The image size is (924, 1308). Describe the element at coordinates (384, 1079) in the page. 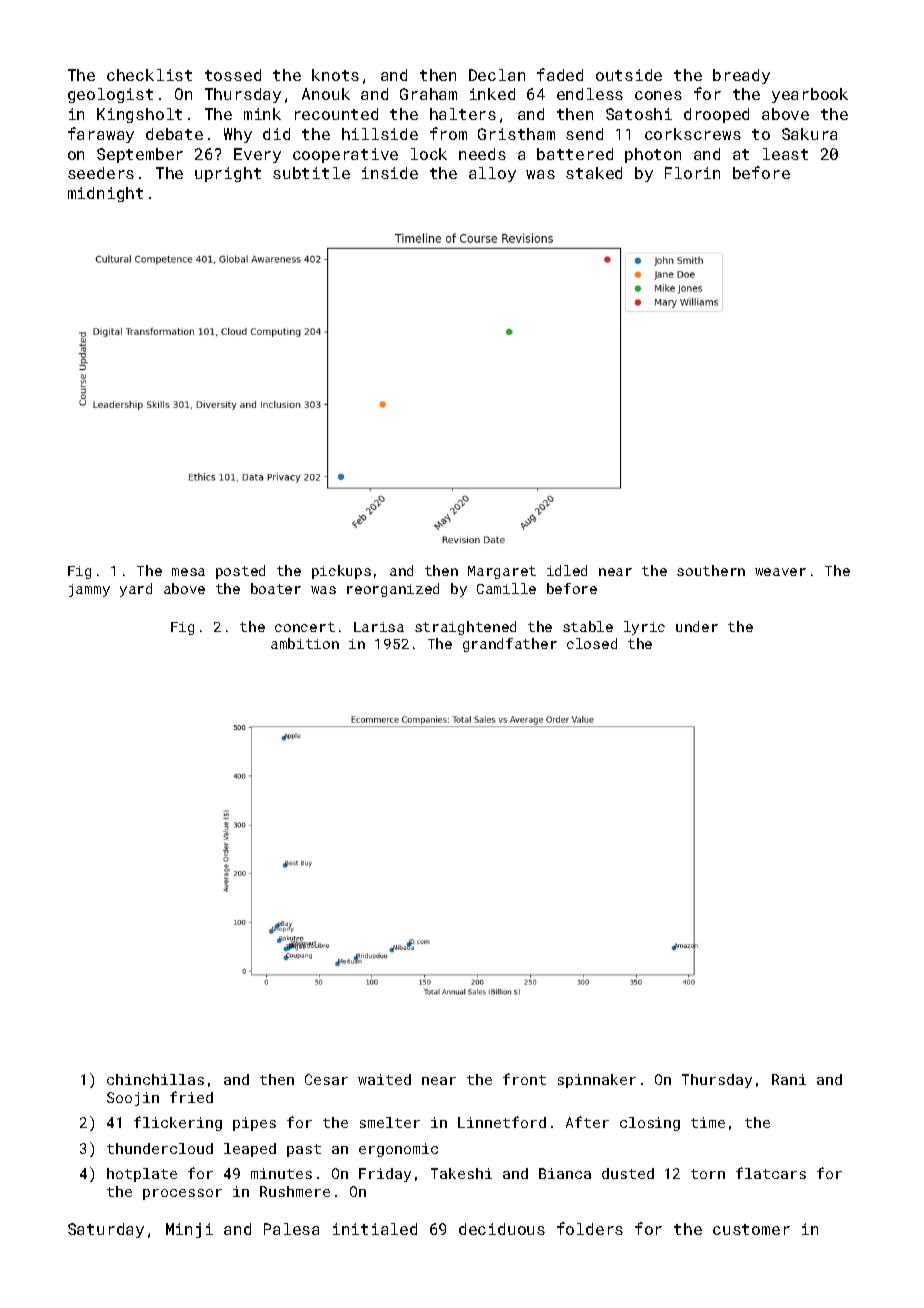

I see `waited` at that location.
